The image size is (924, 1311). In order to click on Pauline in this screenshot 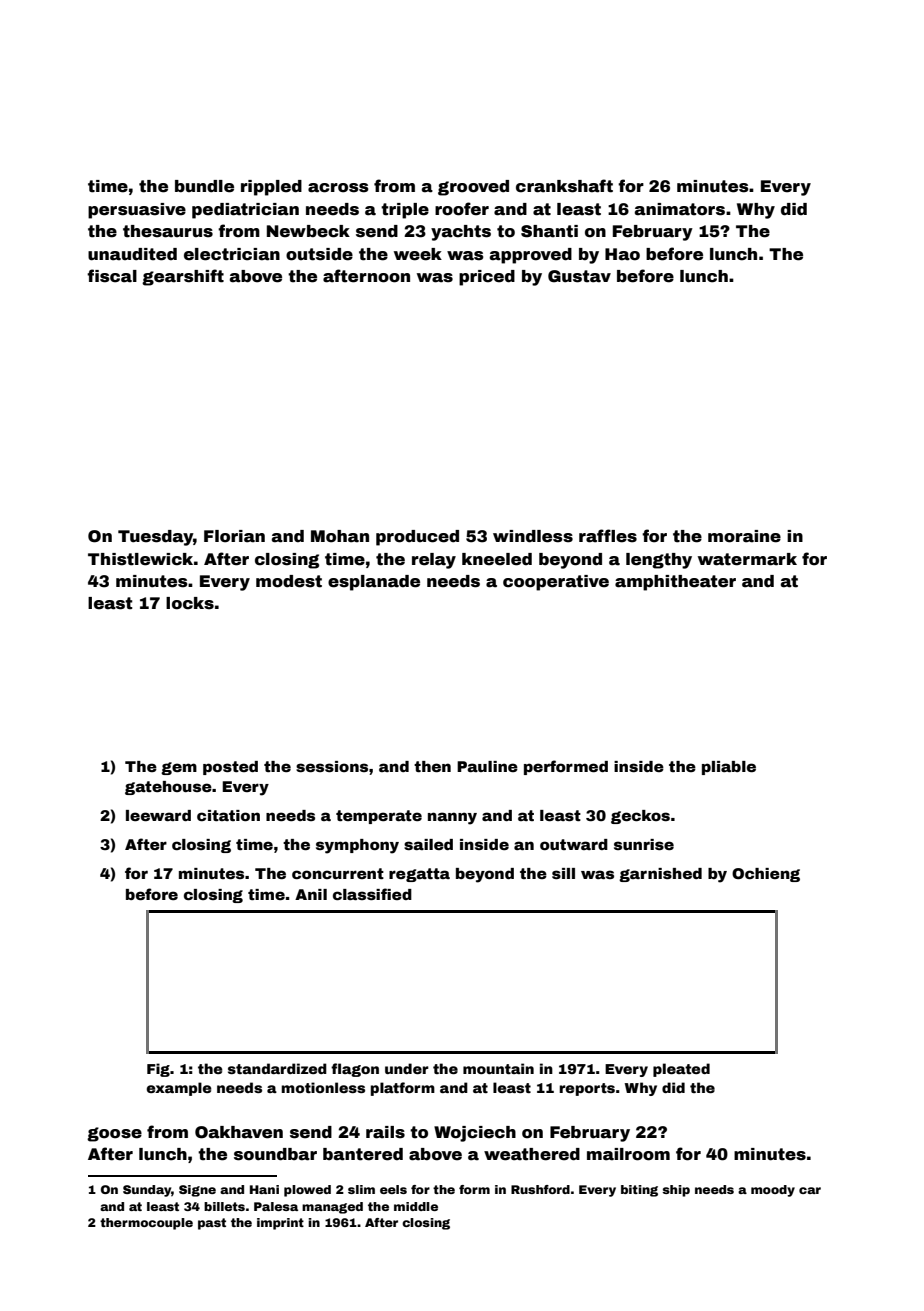, I will do `click(487, 766)`.
